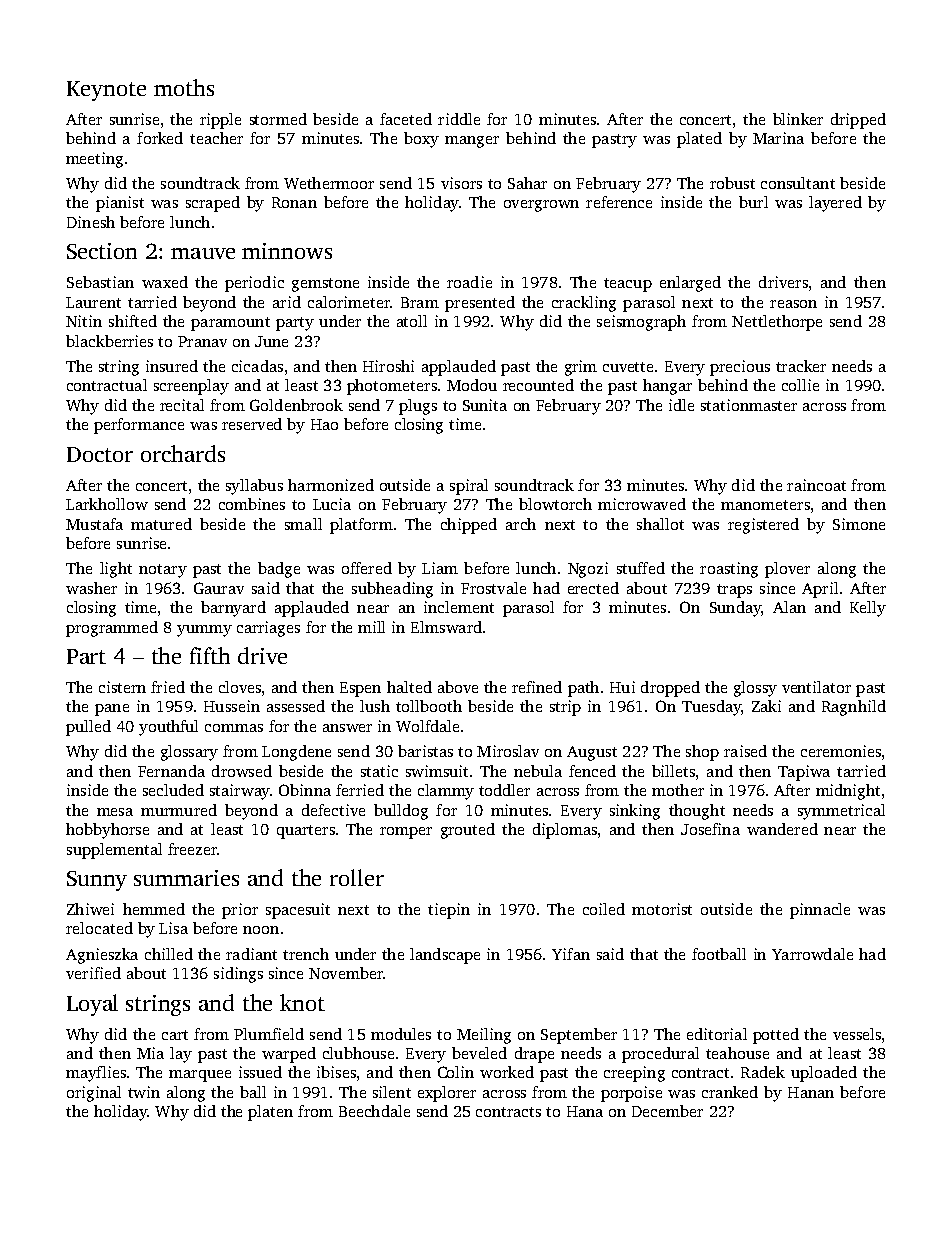 This page has height=1233, width=952. Describe the element at coordinates (150, 1053) in the page. I see `Mia` at that location.
